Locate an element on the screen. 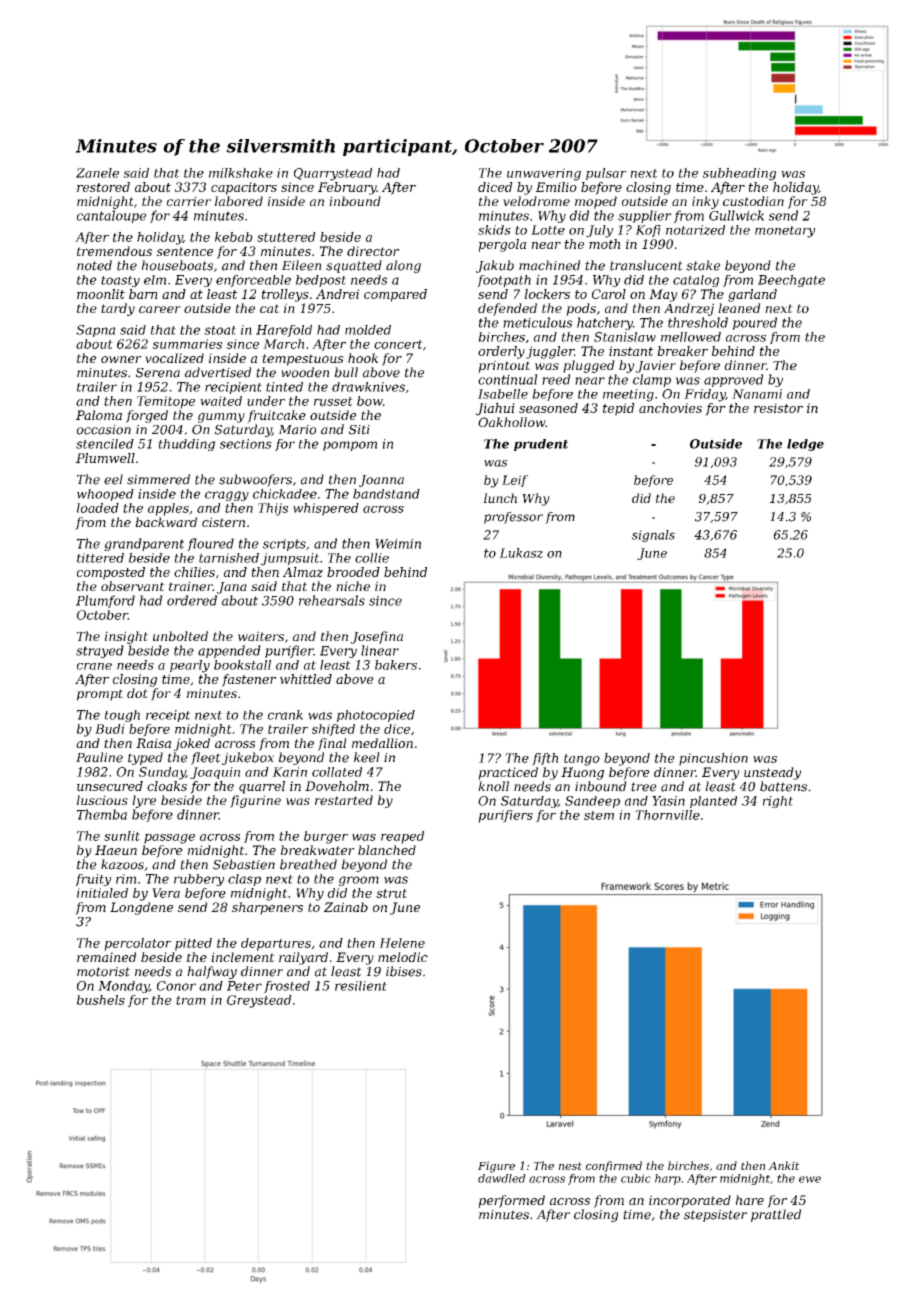 The height and width of the screenshot is (1316, 908). unwavering is located at coordinates (544, 174).
